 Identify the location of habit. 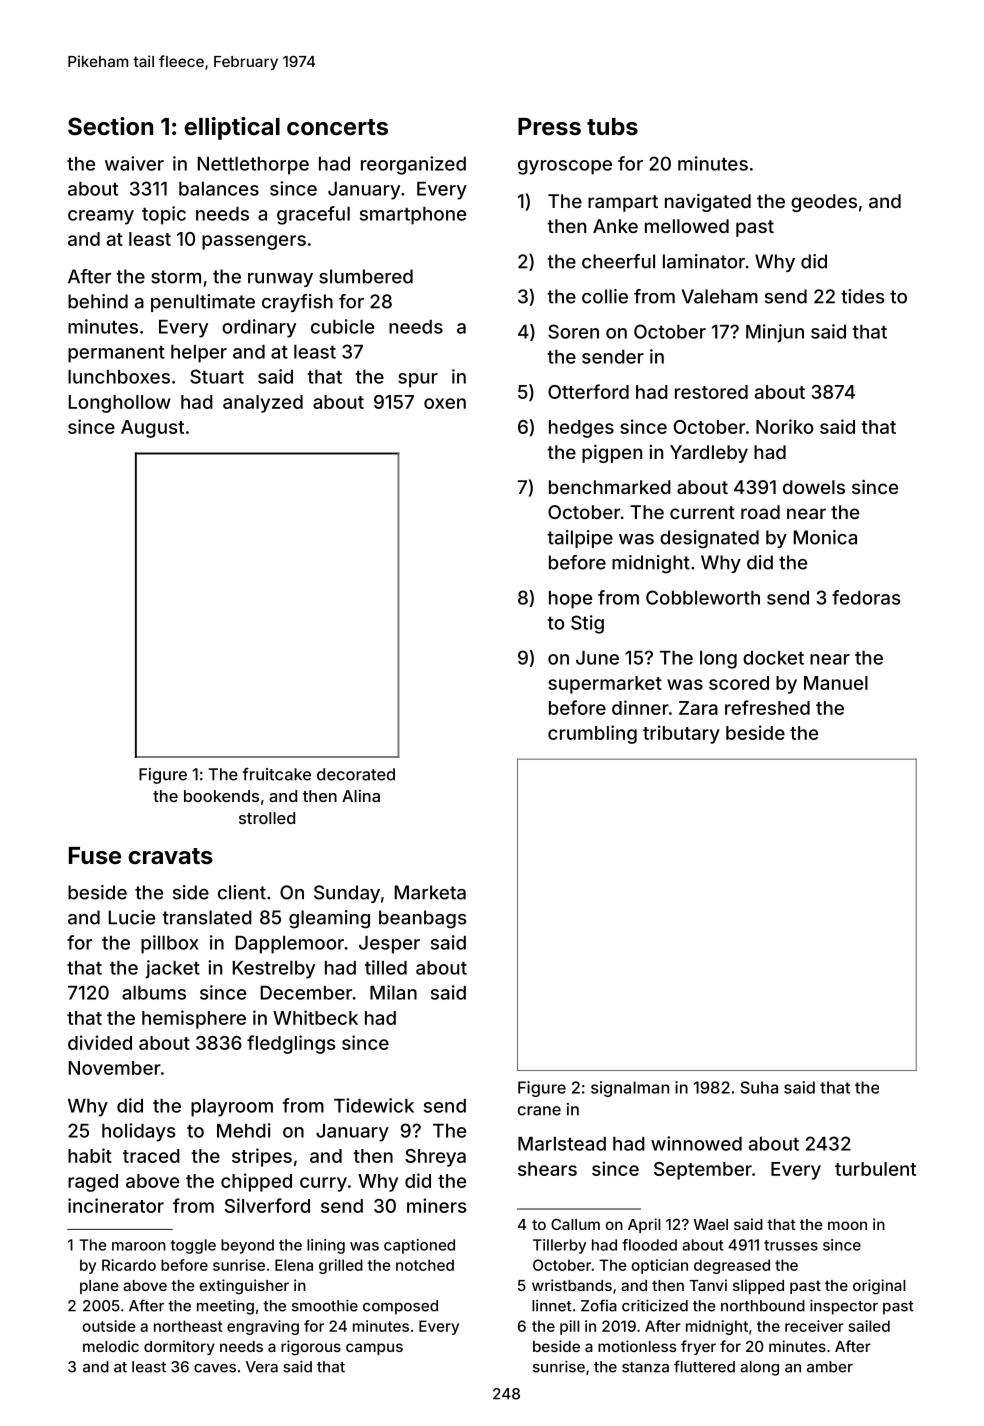
(90, 1155).
